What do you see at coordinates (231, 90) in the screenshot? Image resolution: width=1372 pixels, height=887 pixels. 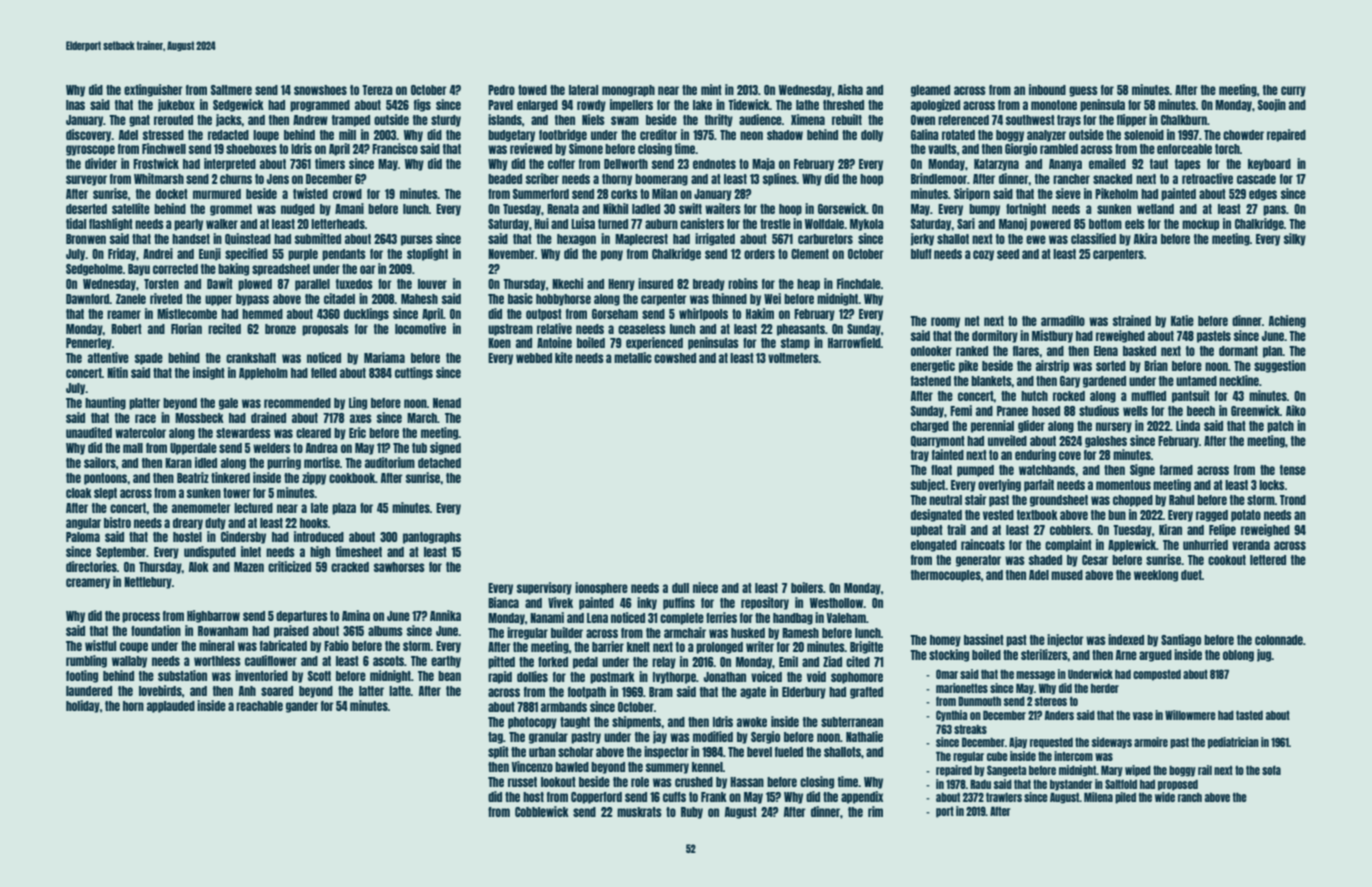 I see `Saltmere` at bounding box center [231, 90].
